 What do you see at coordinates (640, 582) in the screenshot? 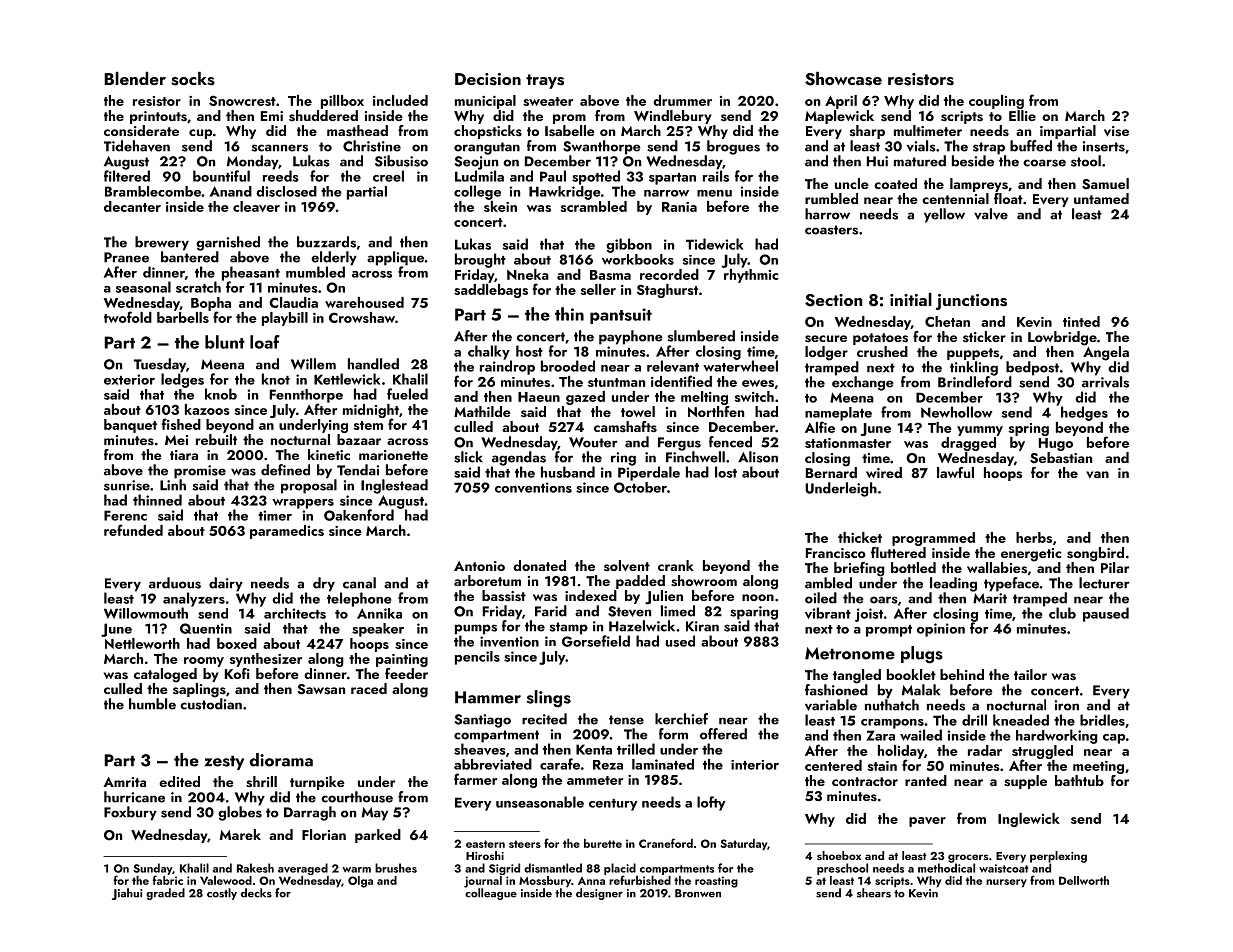
I see `padded` at bounding box center [640, 582].
